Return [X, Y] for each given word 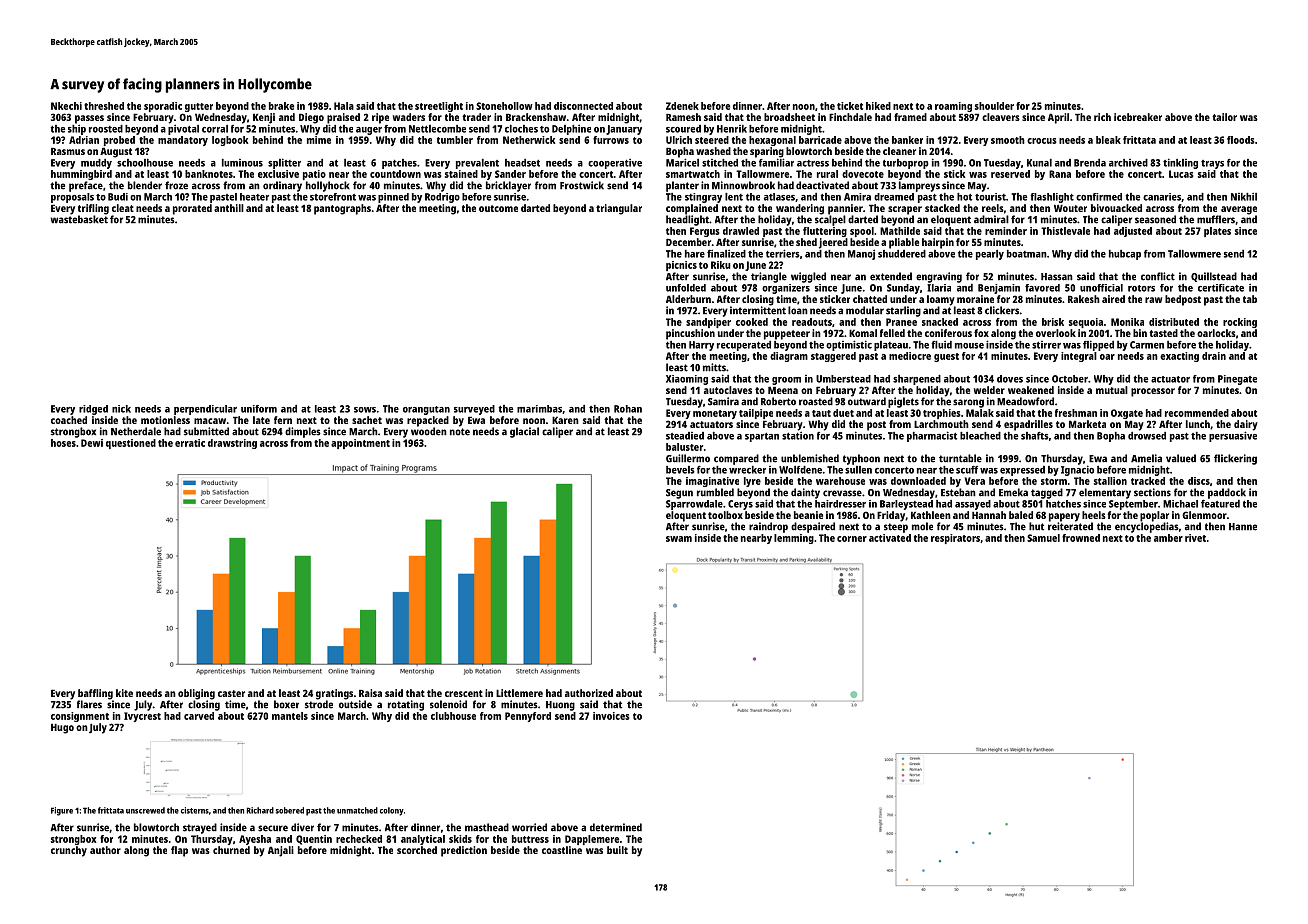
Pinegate [1237, 380]
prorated [192, 209]
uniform [259, 409]
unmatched [357, 810]
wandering [800, 209]
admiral [991, 219]
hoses [63, 443]
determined [616, 827]
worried [529, 827]
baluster [684, 447]
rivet [1195, 538]
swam [679, 539]
